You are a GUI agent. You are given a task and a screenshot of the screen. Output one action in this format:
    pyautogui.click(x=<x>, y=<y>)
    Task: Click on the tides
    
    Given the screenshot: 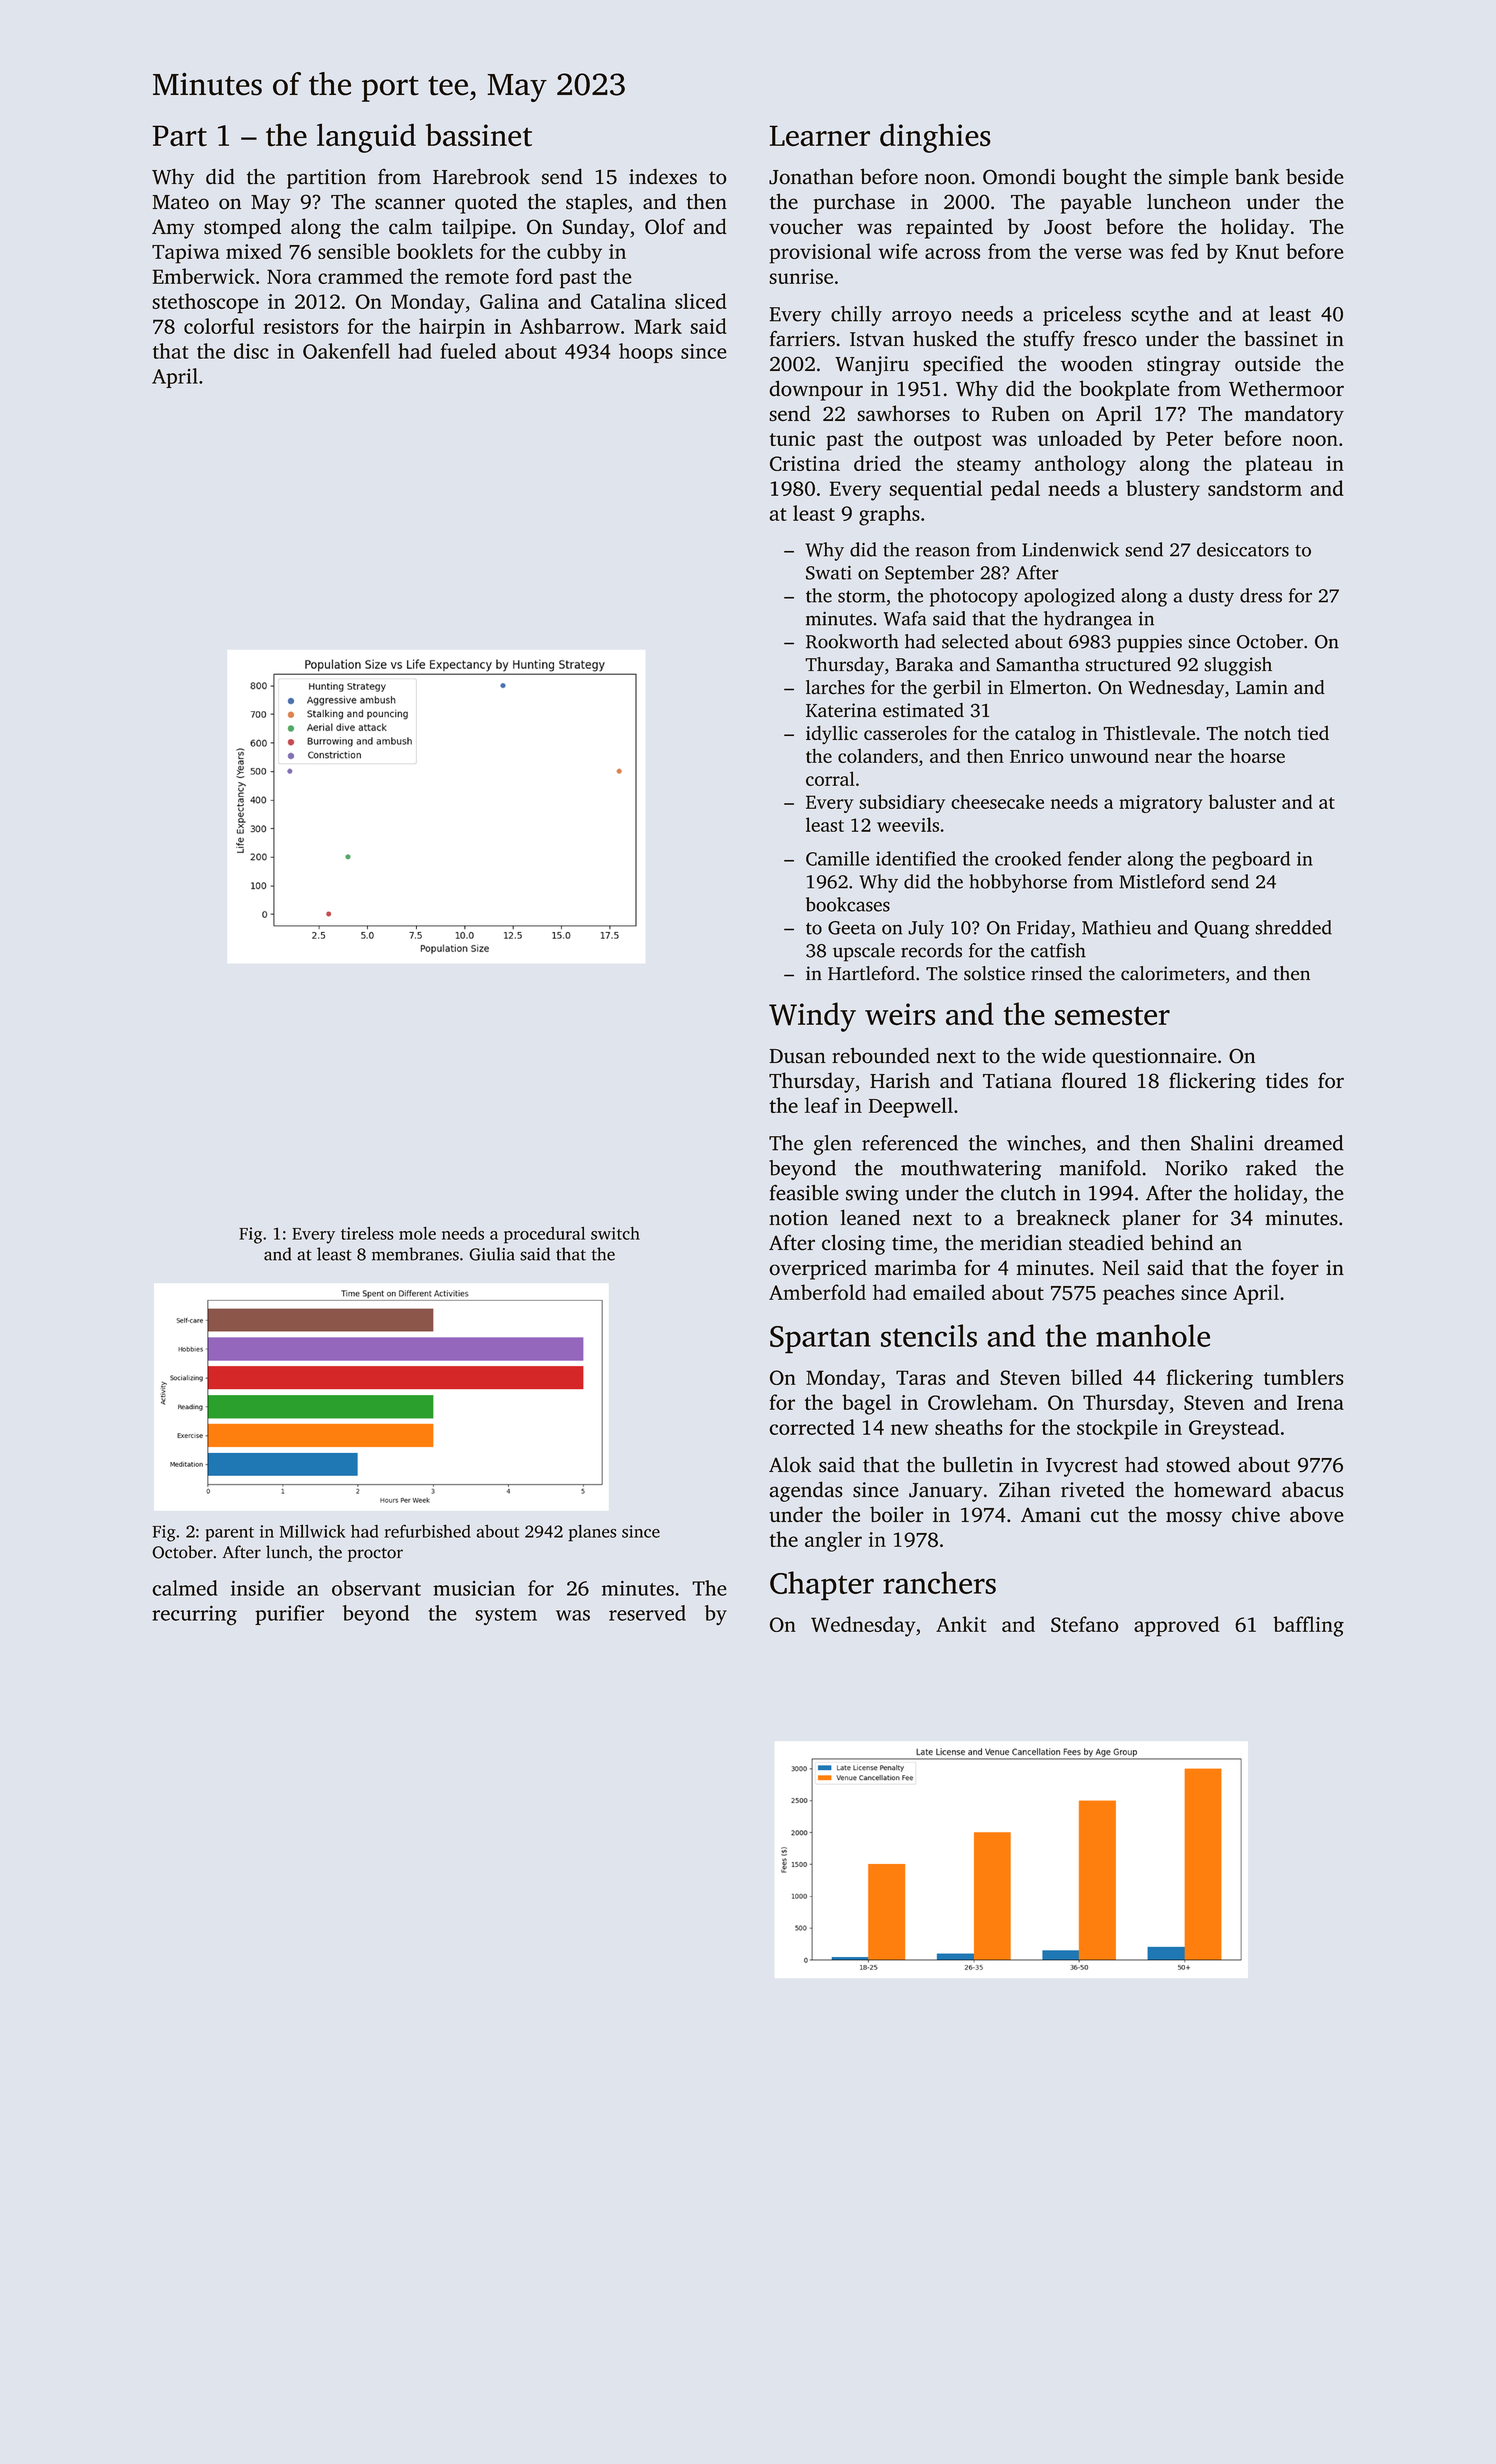 What is the action you would take?
    pyautogui.click(x=1287, y=1080)
